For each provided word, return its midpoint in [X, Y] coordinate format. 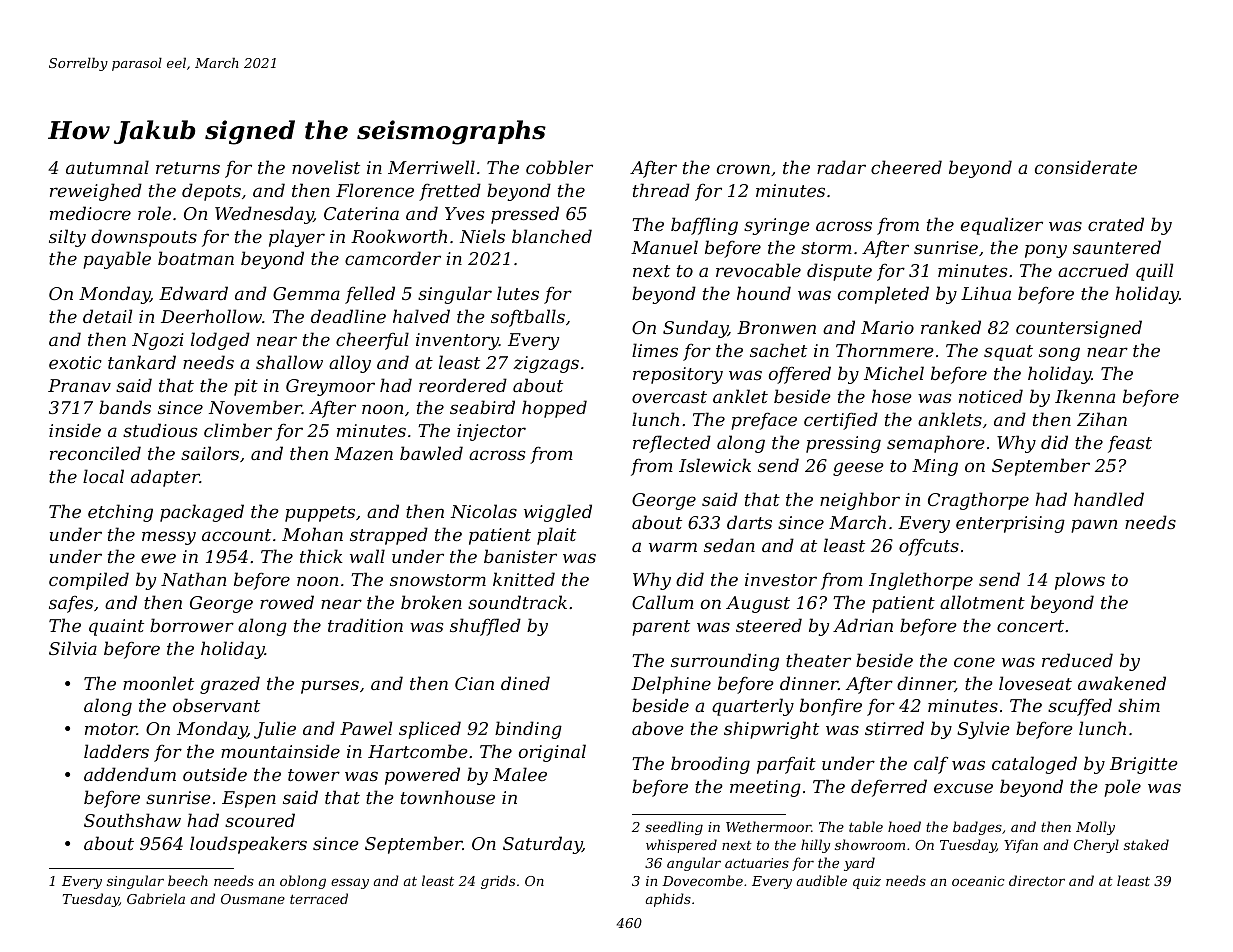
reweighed [96, 192]
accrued [1093, 270]
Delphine [671, 685]
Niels [482, 236]
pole [1122, 788]
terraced [319, 898]
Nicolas [484, 511]
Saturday [542, 845]
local [103, 476]
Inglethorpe [921, 581]
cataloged [1034, 765]
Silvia [73, 648]
